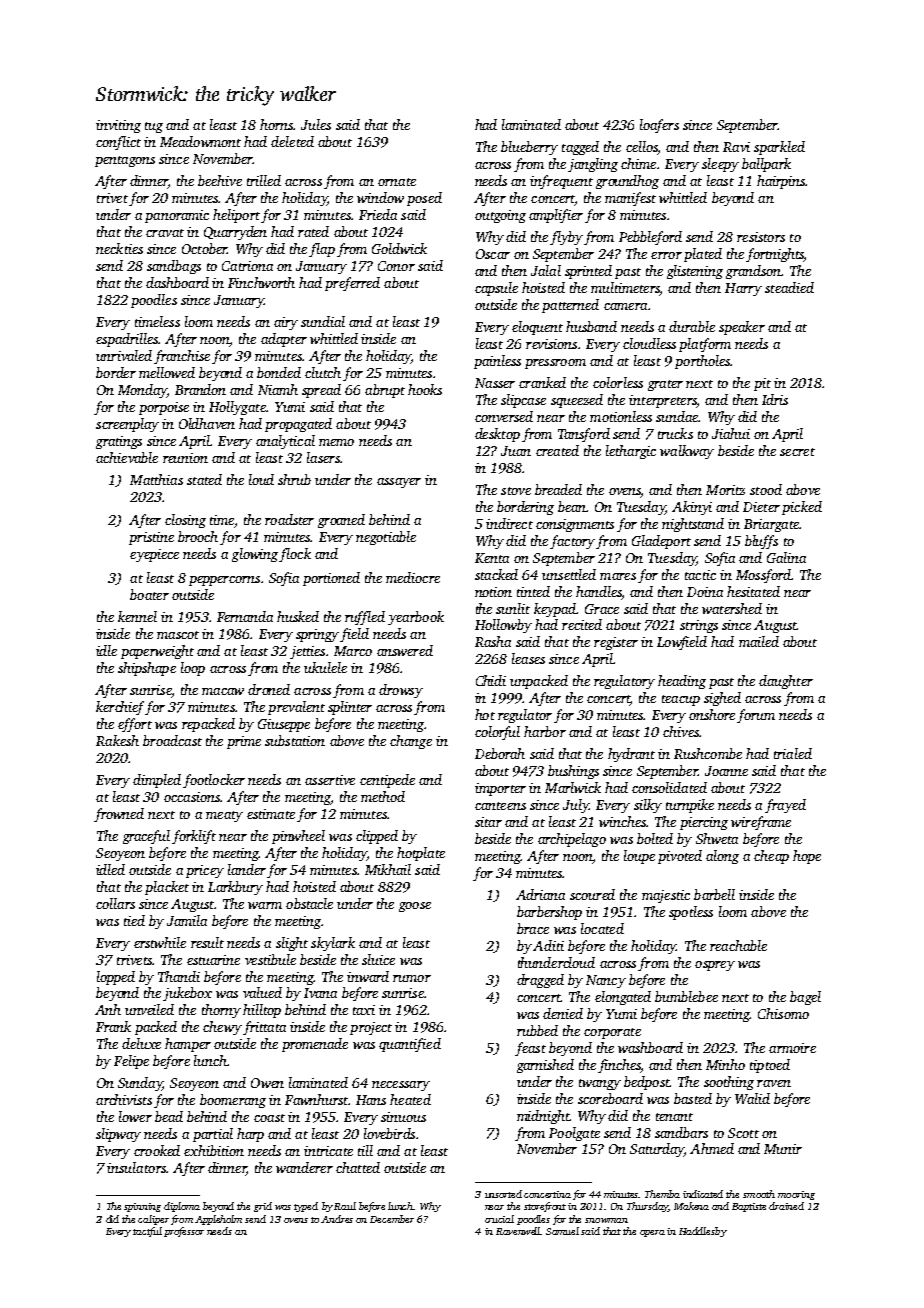  I want to click on cellos, so click(642, 148).
